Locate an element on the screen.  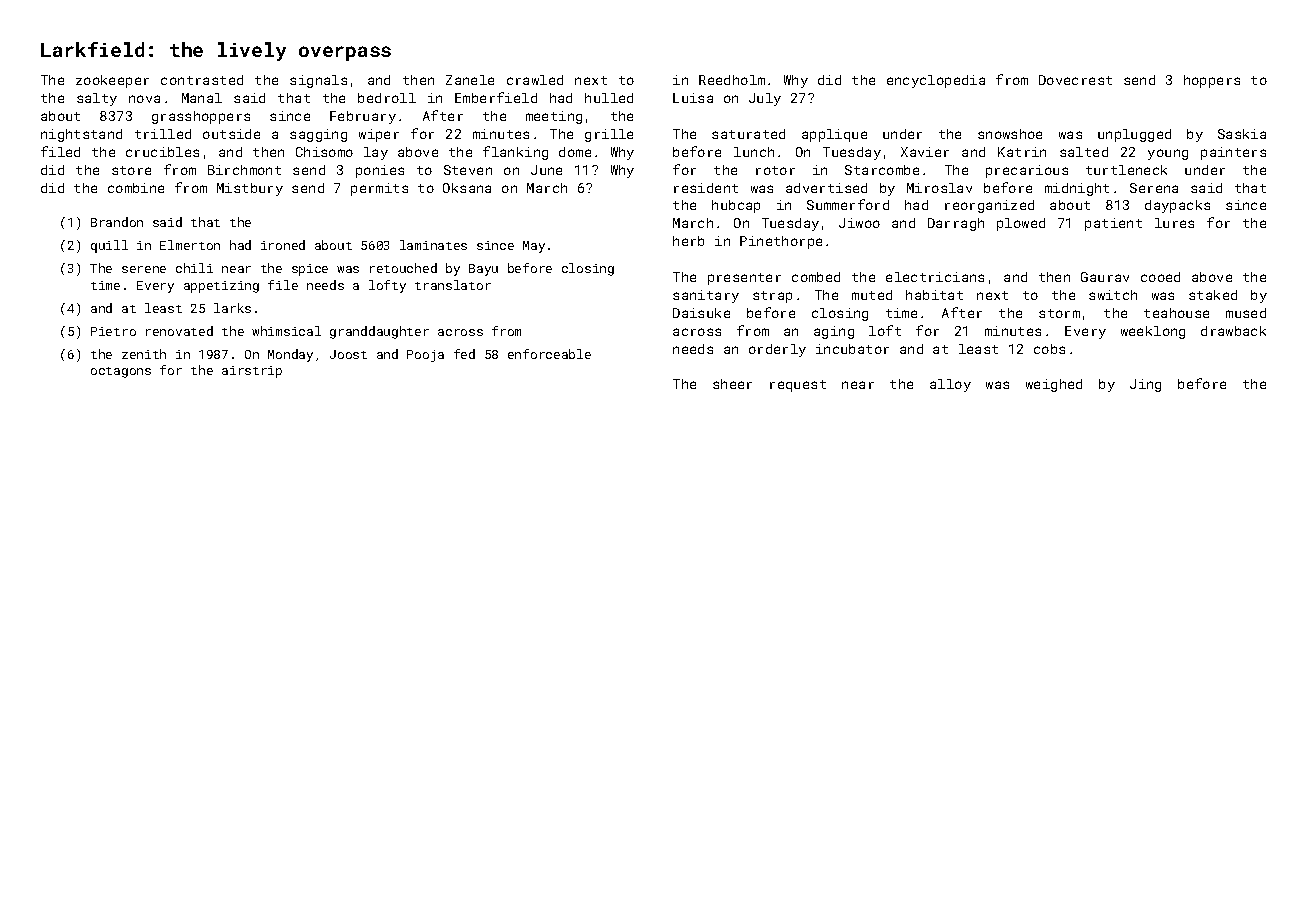
sheer is located at coordinates (732, 384).
